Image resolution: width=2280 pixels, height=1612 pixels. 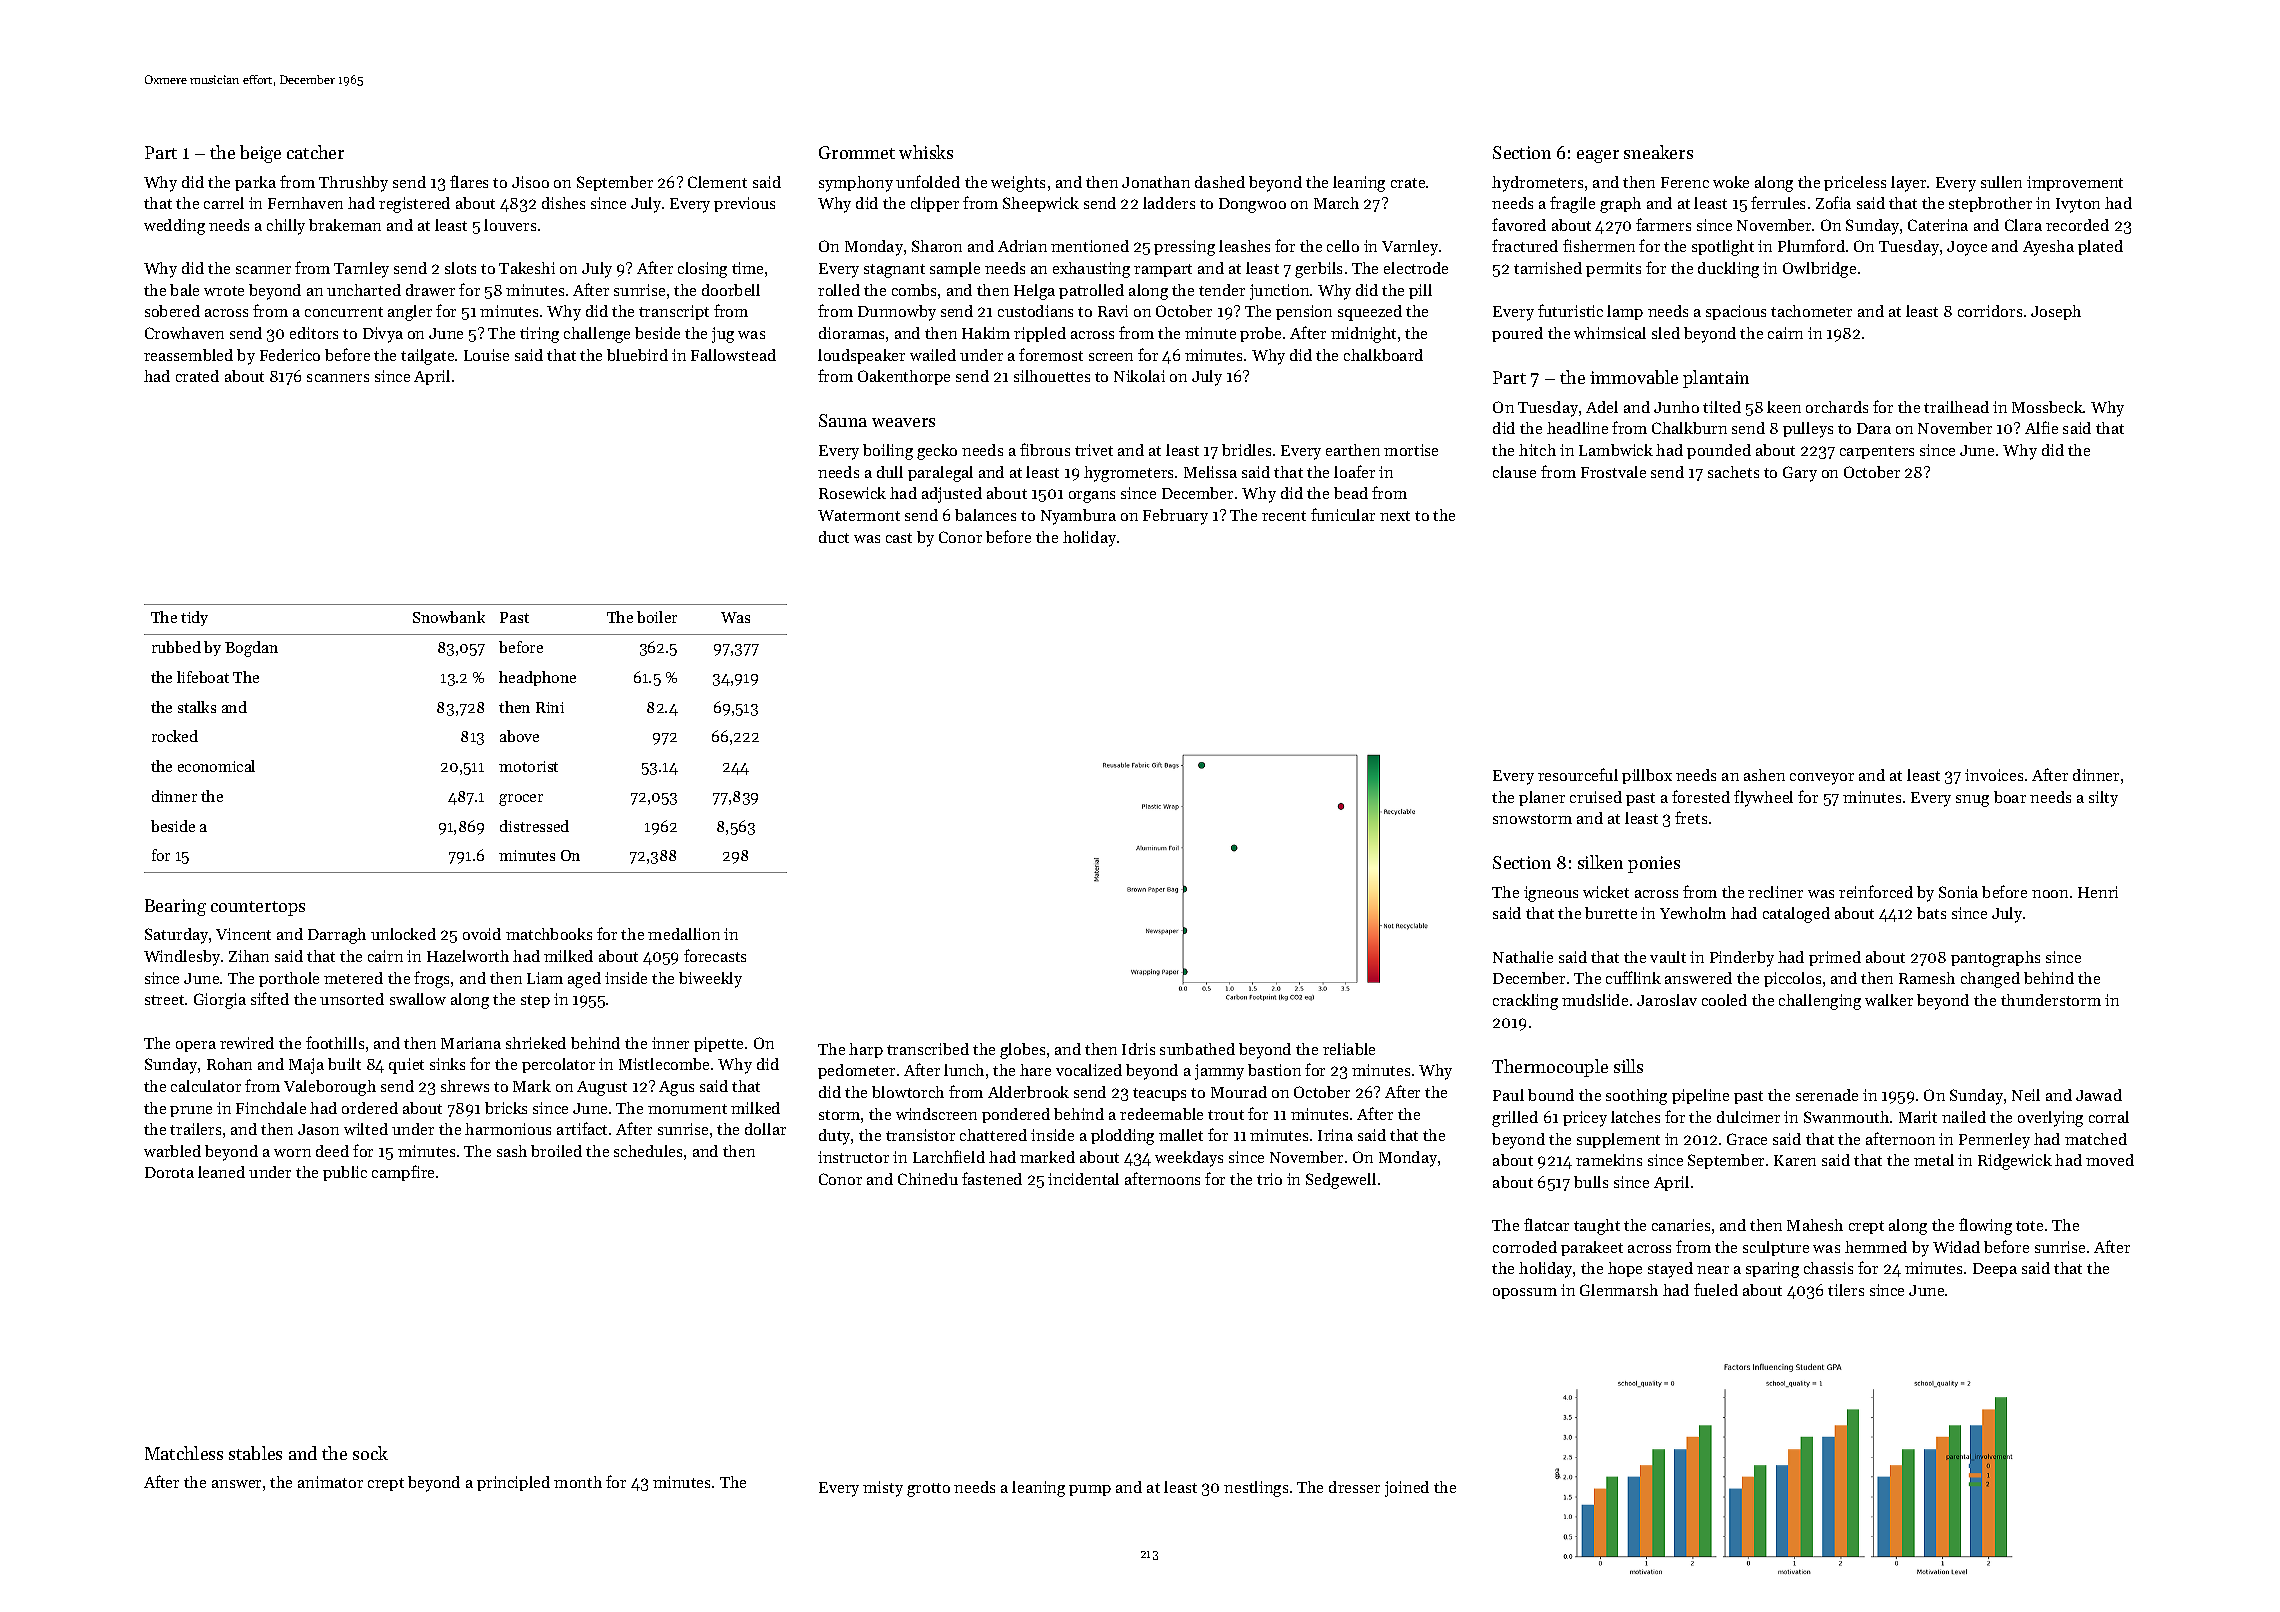 I want to click on joined, so click(x=1407, y=1489).
